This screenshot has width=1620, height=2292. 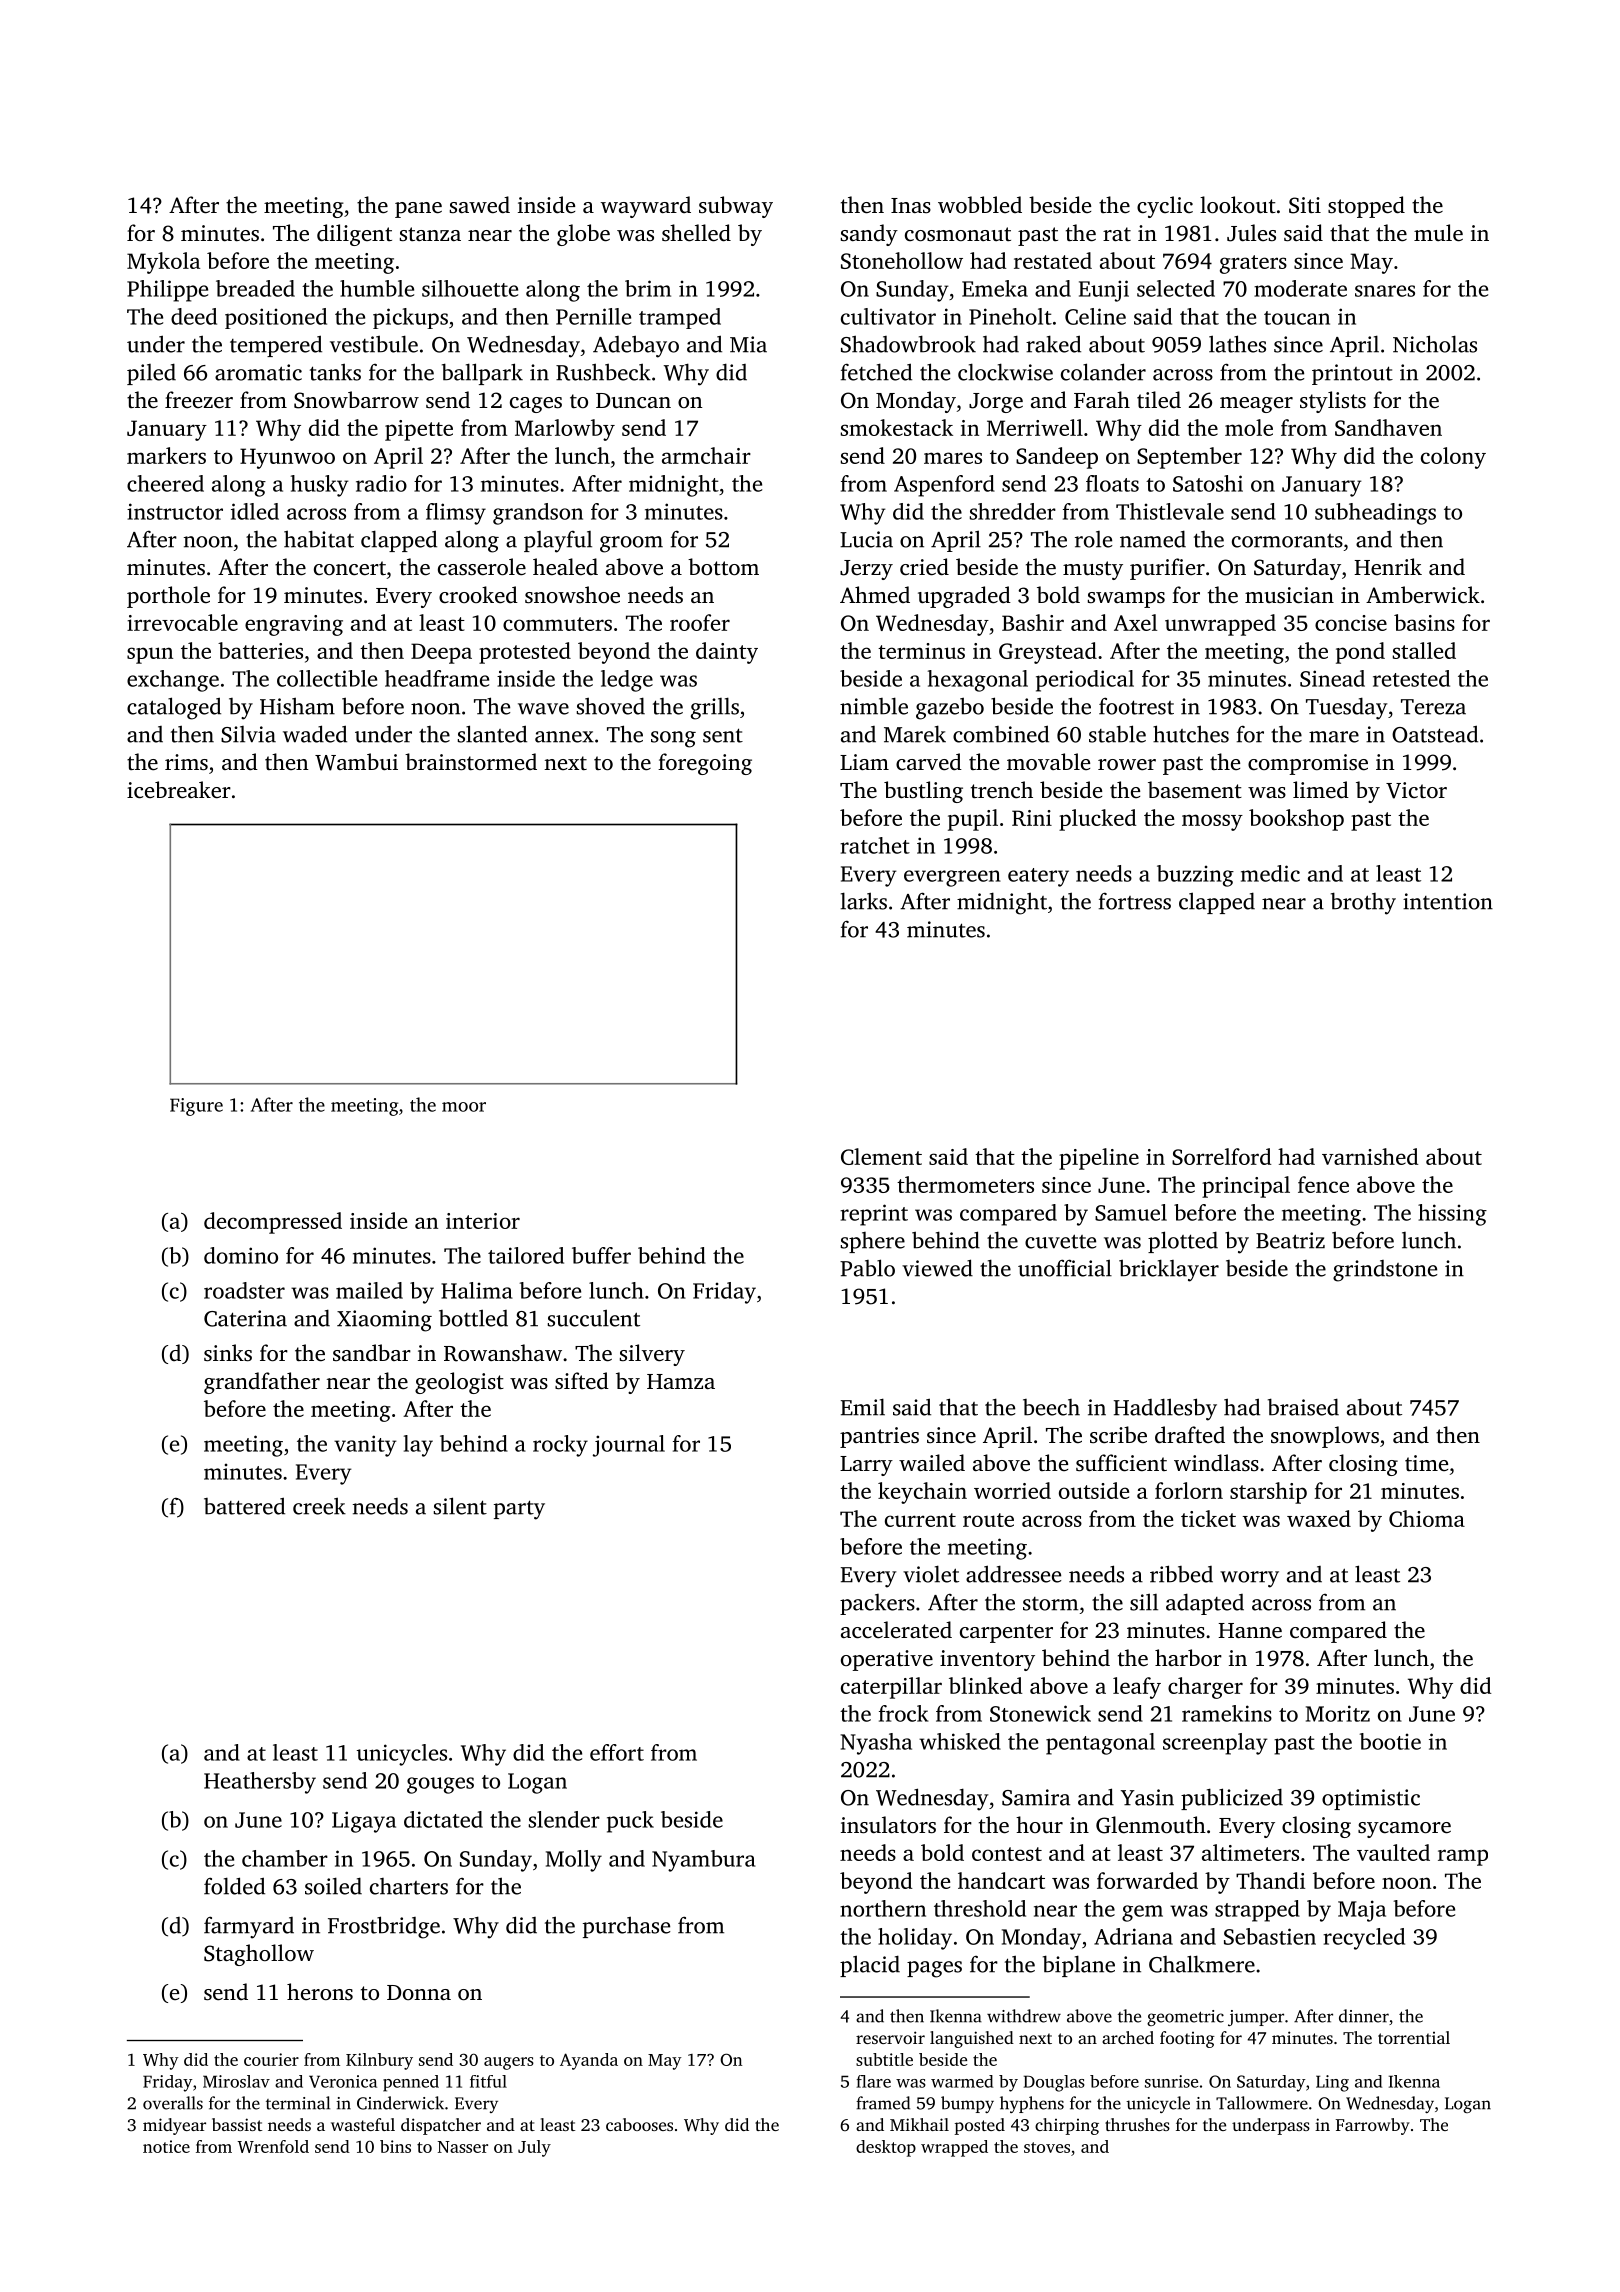 I want to click on plotted, so click(x=1183, y=1242).
